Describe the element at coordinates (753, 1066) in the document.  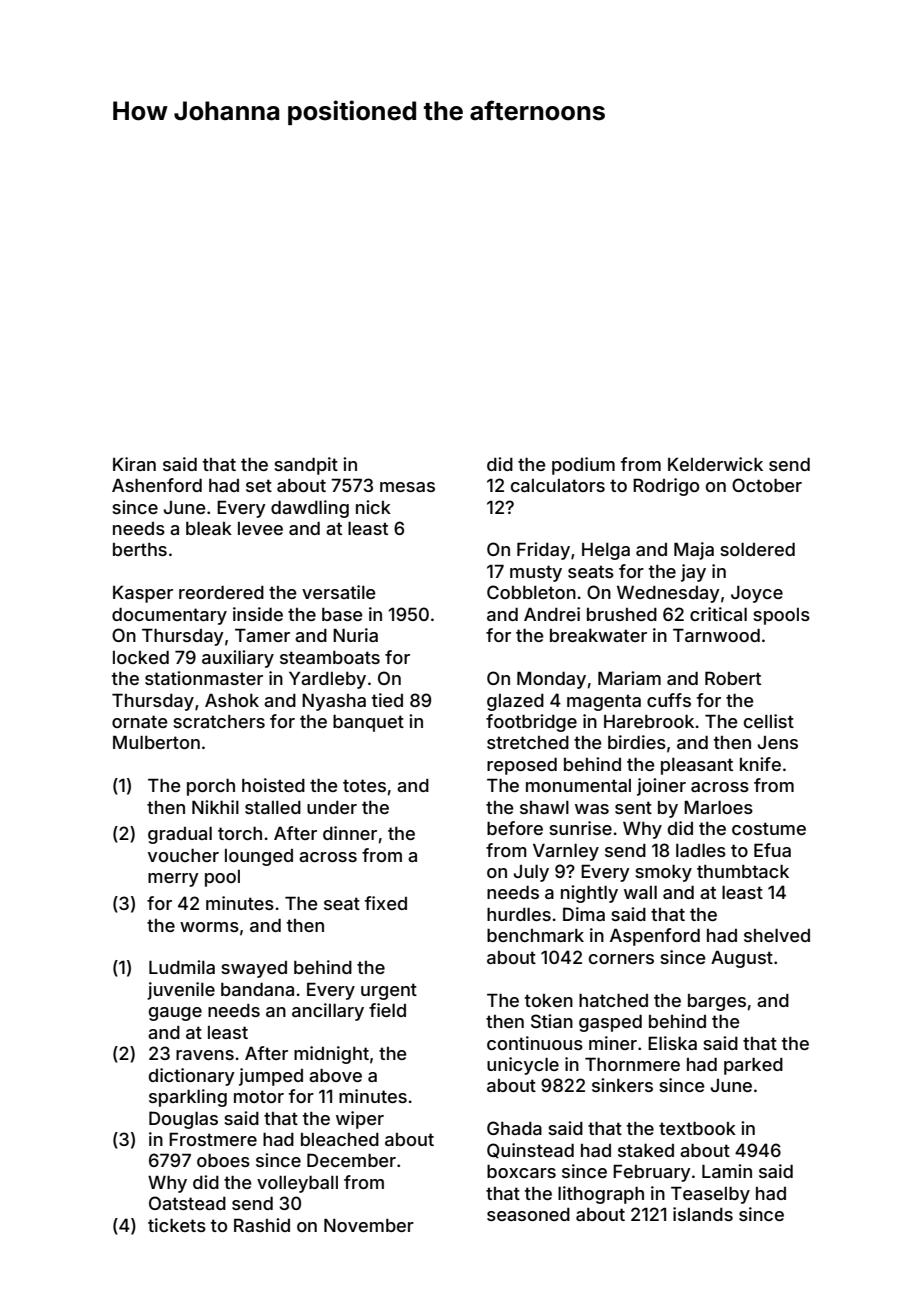
I see `parked` at that location.
